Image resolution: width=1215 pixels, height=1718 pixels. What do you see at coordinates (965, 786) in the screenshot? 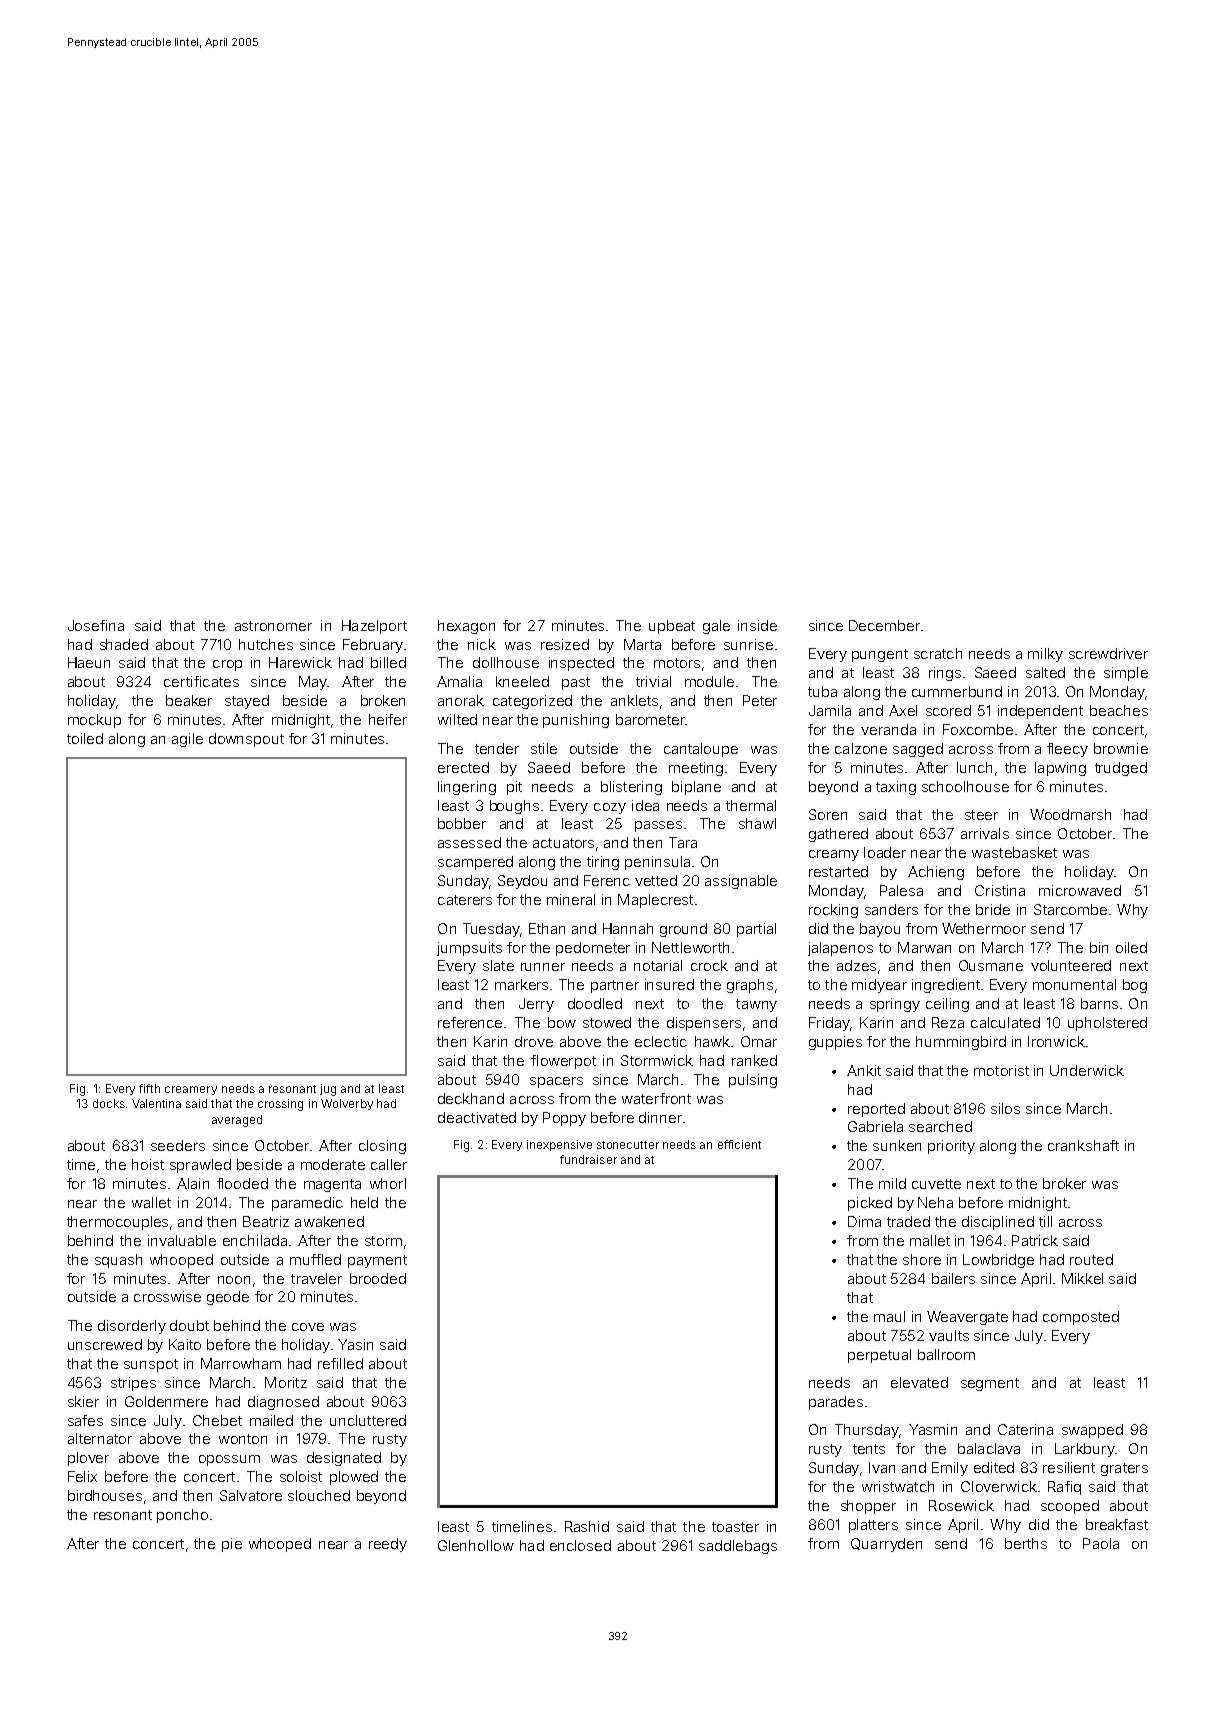
I see `schoolhouse` at bounding box center [965, 786].
